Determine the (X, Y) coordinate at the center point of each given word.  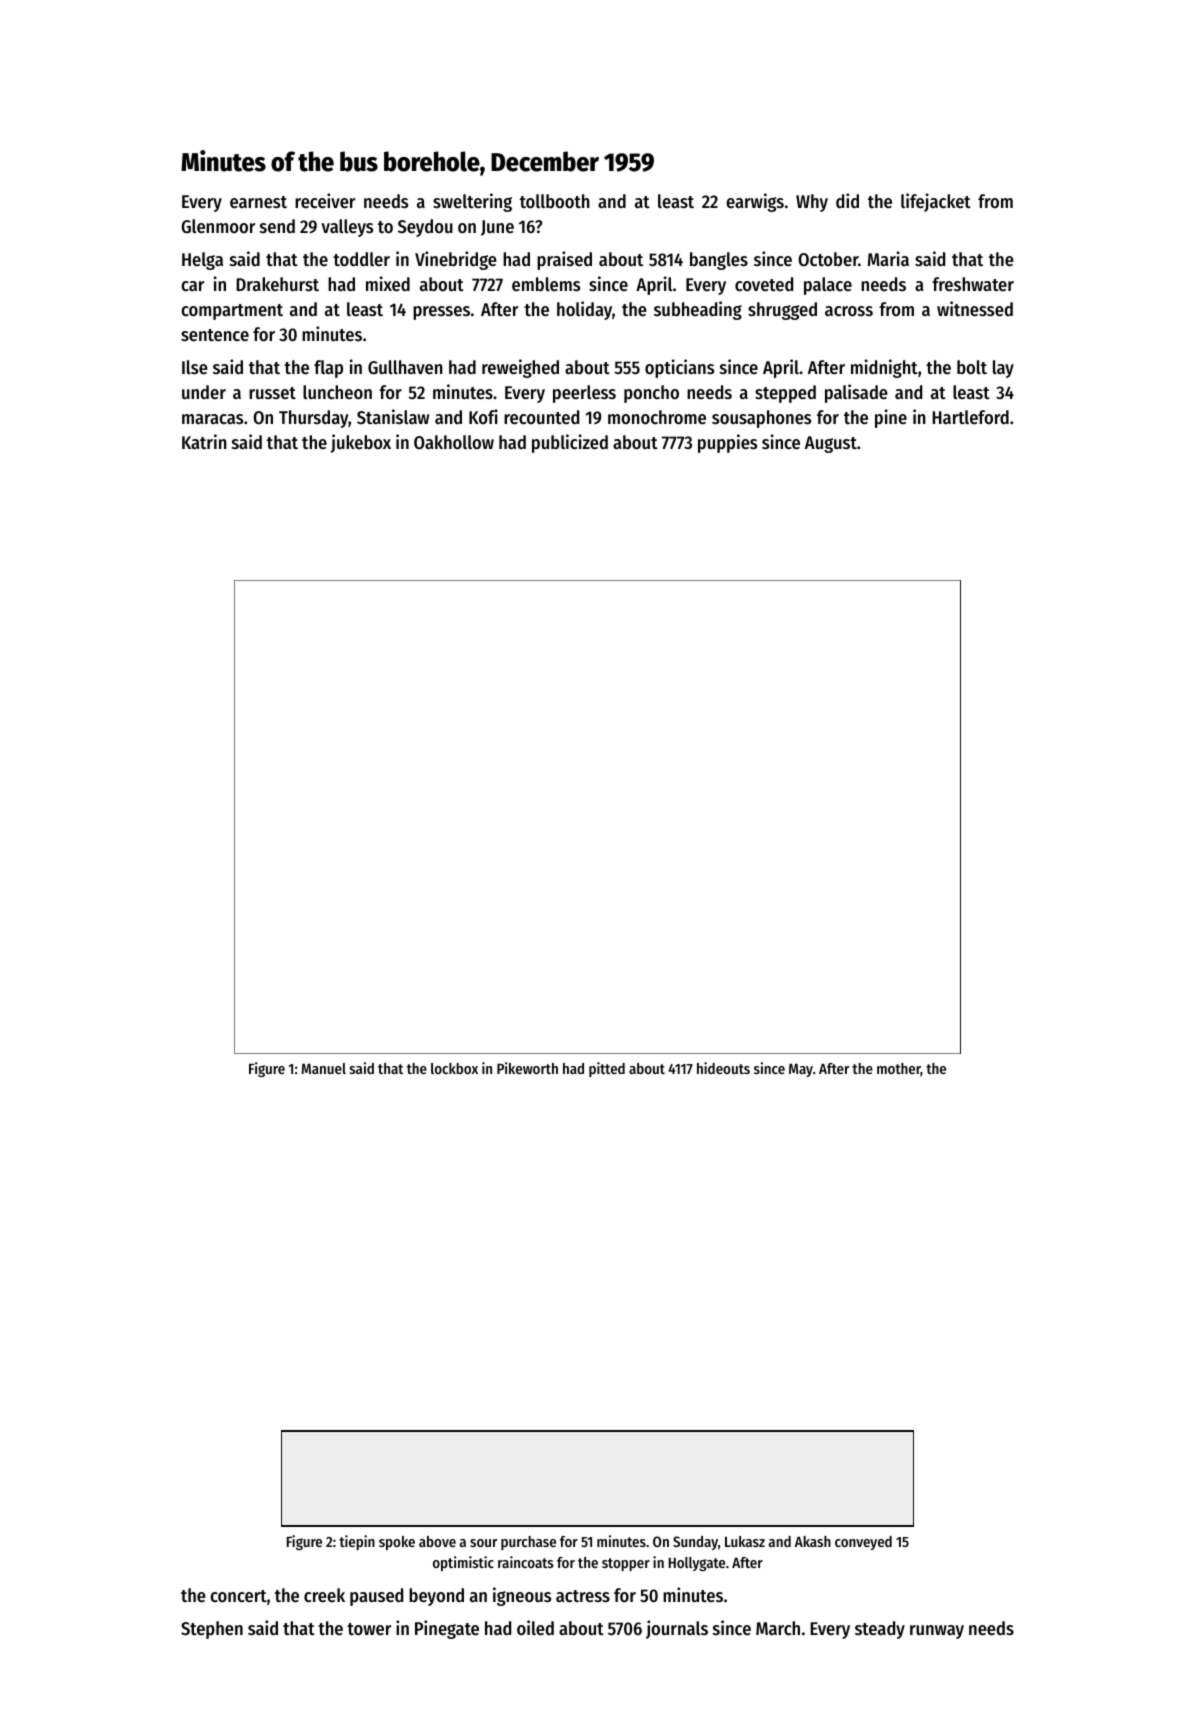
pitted (607, 1069)
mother (899, 1070)
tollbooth (555, 201)
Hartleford (970, 417)
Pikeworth (527, 1068)
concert (238, 1596)
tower (369, 1629)
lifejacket (936, 202)
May (801, 1070)
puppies (727, 443)
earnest (258, 202)
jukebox (361, 443)
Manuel (323, 1068)
